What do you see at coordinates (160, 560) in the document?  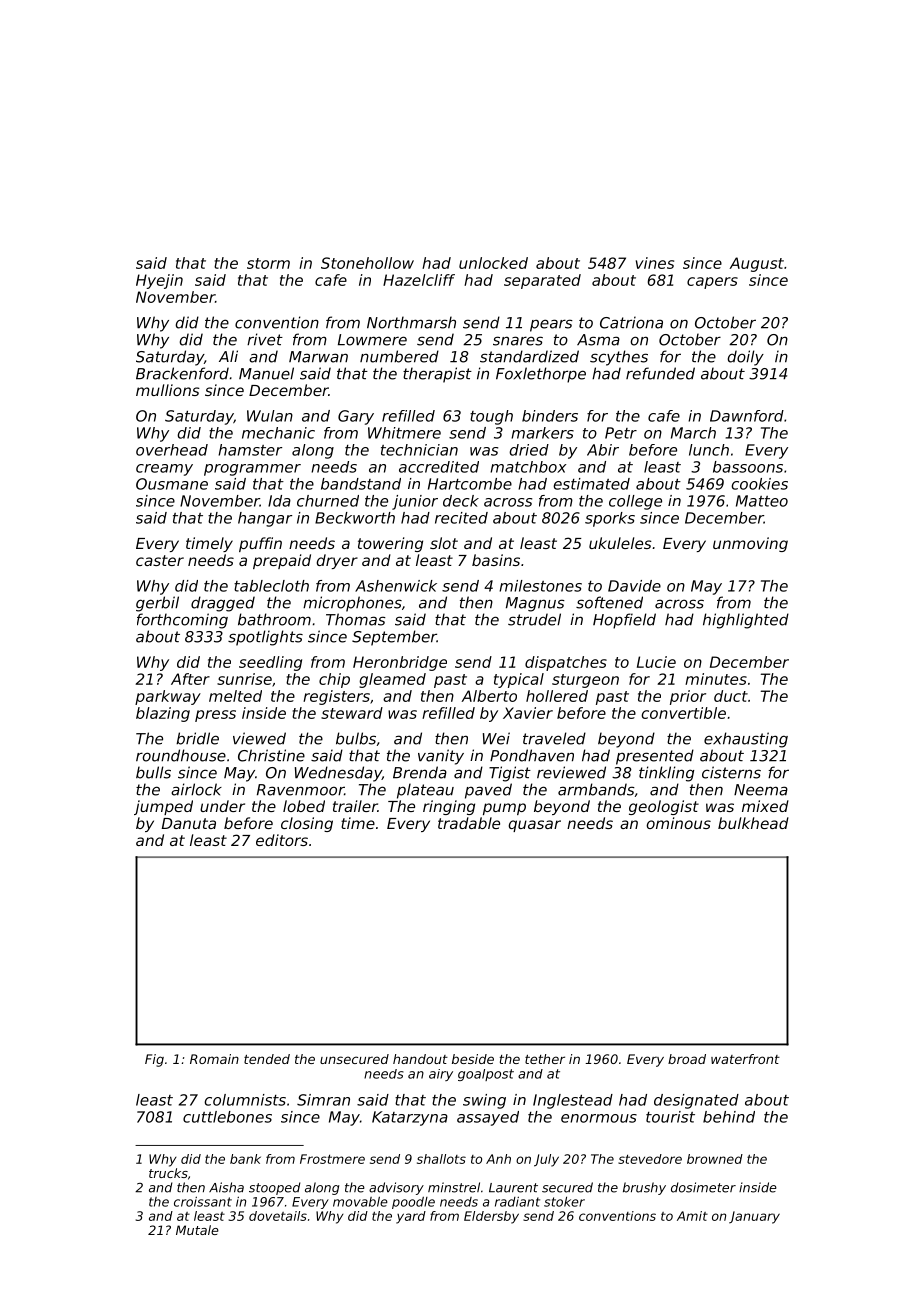 I see `caster` at bounding box center [160, 560].
